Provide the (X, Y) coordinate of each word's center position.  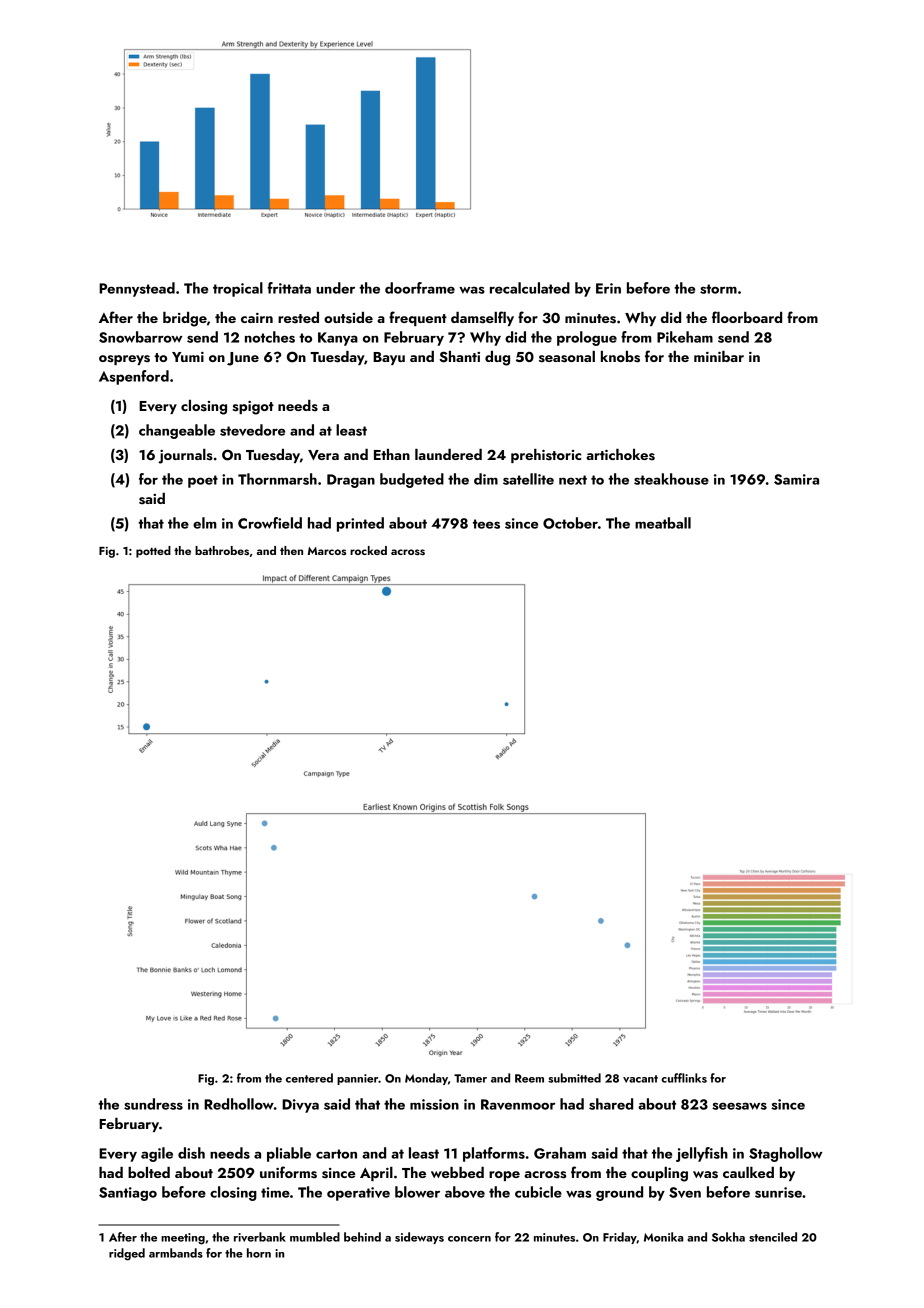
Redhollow (239, 1104)
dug (497, 358)
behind (362, 1237)
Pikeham (685, 337)
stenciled (773, 1237)
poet (203, 481)
